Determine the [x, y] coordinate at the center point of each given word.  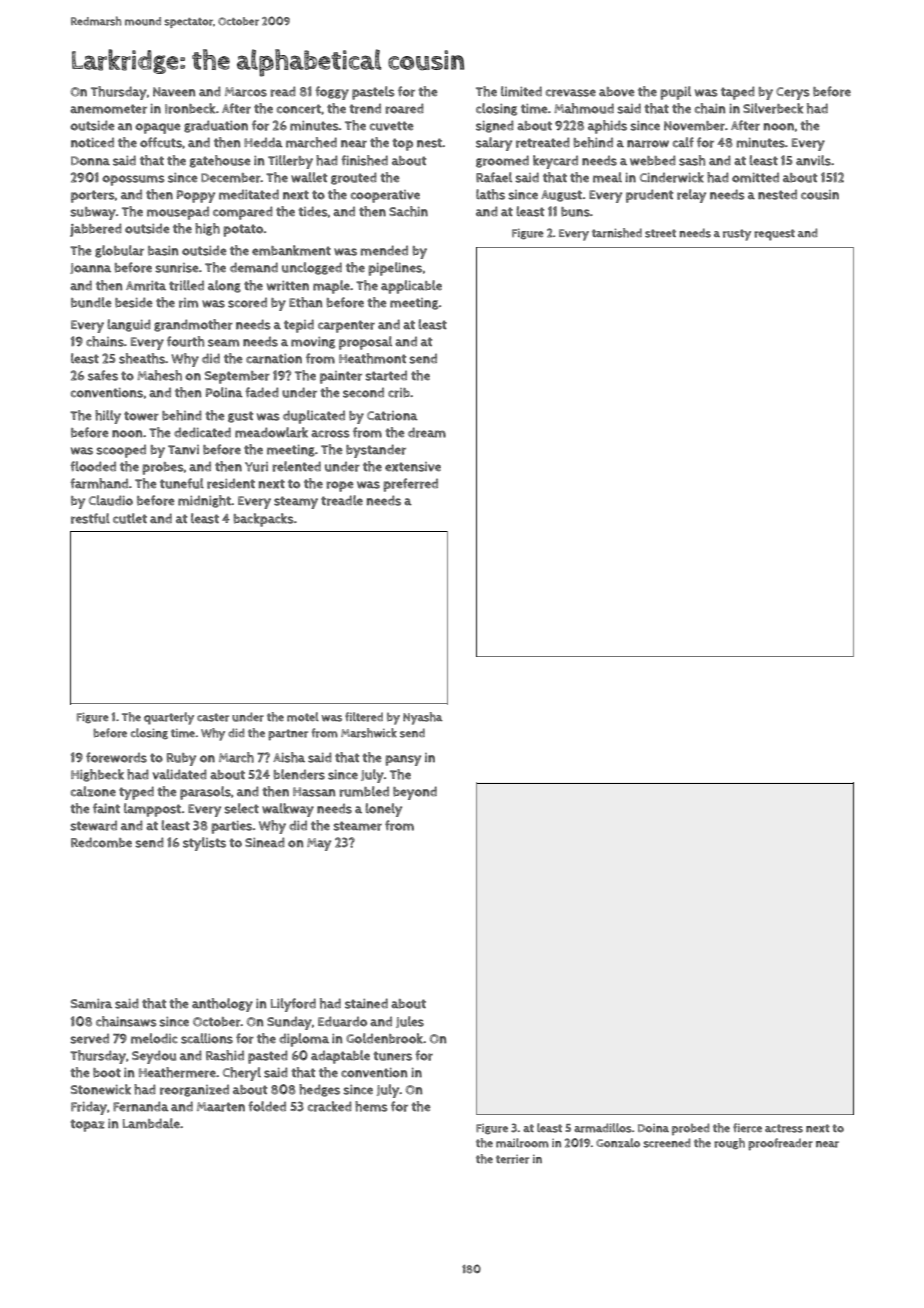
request [774, 235]
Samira [91, 1004]
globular [119, 251]
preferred [410, 485]
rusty [737, 235]
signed [495, 126]
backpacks [264, 520]
